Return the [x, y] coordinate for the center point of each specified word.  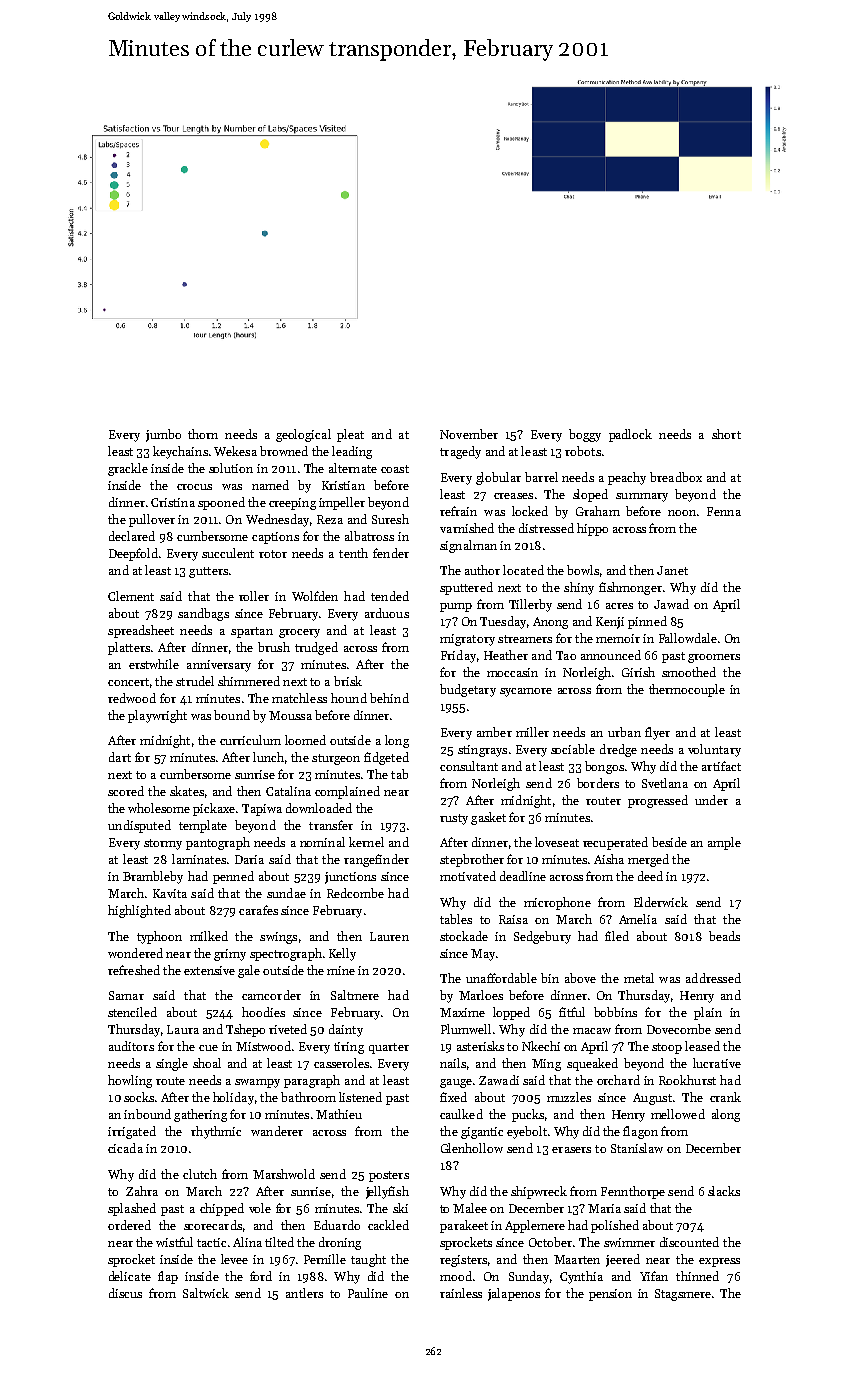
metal [639, 978]
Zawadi [499, 1080]
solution [231, 468]
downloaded [319, 808]
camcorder [271, 995]
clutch [200, 1174]
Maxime [462, 1012]
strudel [195, 681]
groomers [714, 658]
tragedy [460, 452]
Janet [672, 570]
